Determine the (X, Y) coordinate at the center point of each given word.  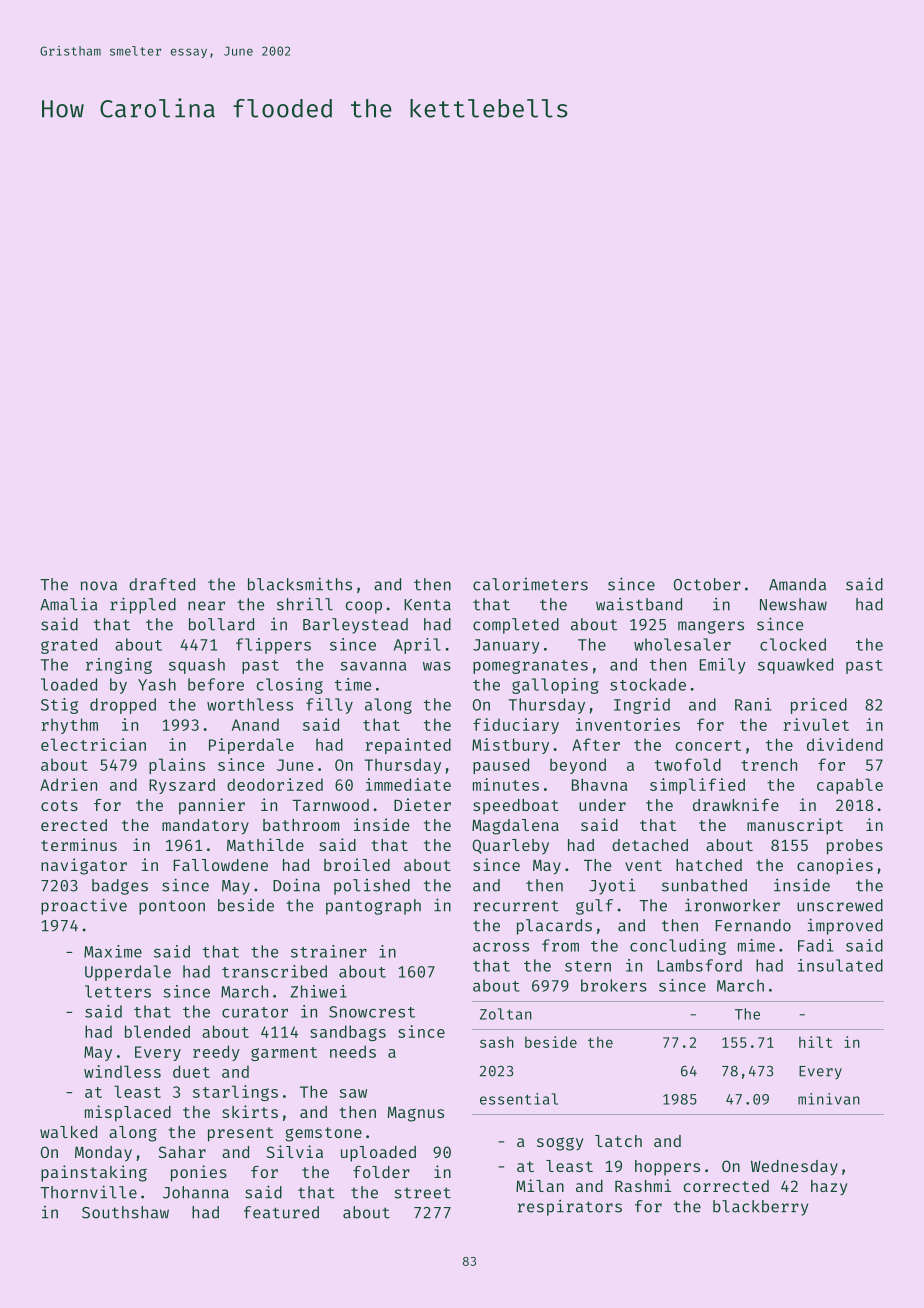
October (707, 584)
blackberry (760, 1208)
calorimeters (530, 584)
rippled (143, 605)
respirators (570, 1208)
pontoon (172, 907)
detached (650, 845)
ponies (199, 1173)
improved (845, 926)
